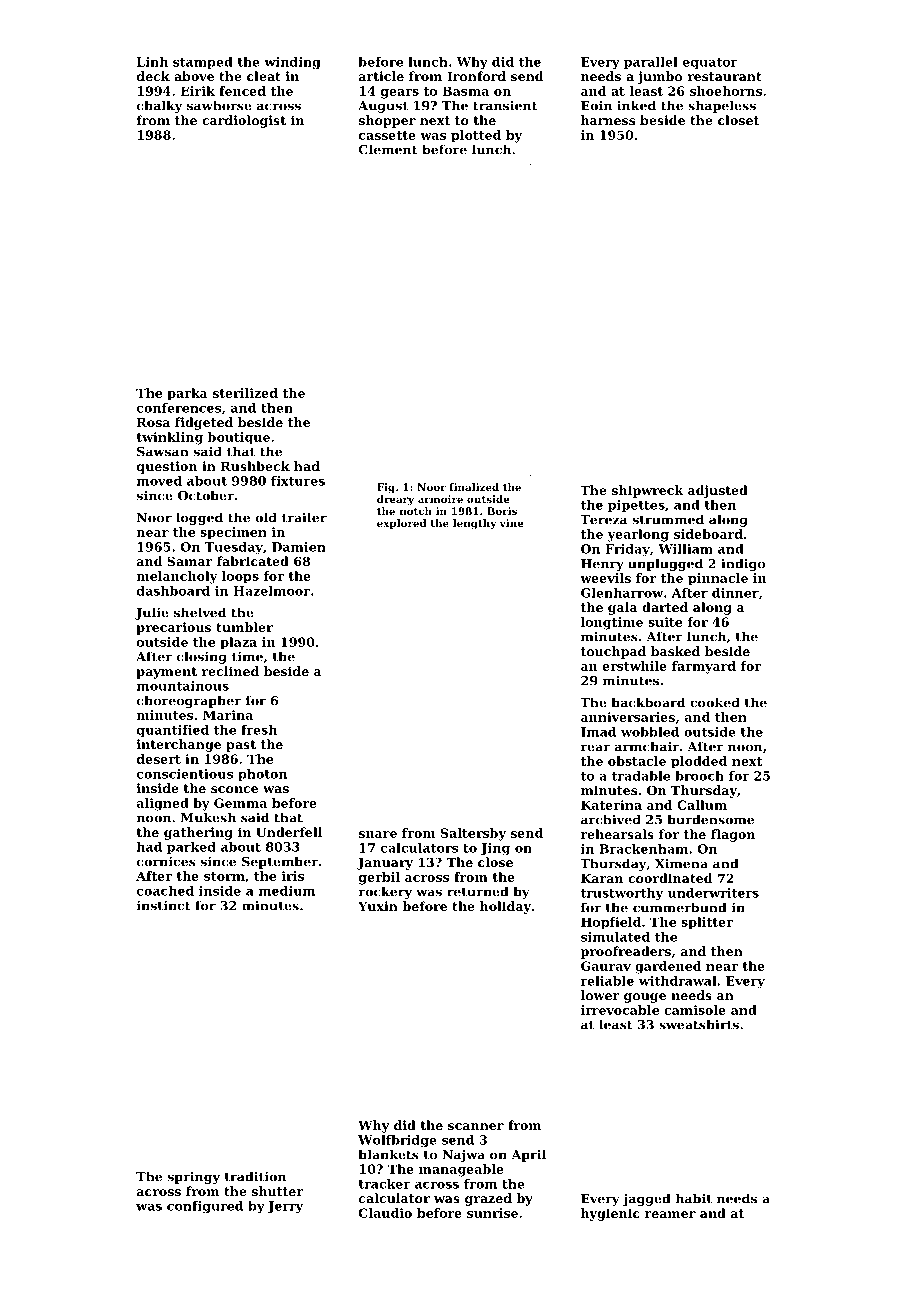 The width and height of the screenshot is (908, 1316). Describe the element at coordinates (492, 1213) in the screenshot. I see `sunrise` at that location.
